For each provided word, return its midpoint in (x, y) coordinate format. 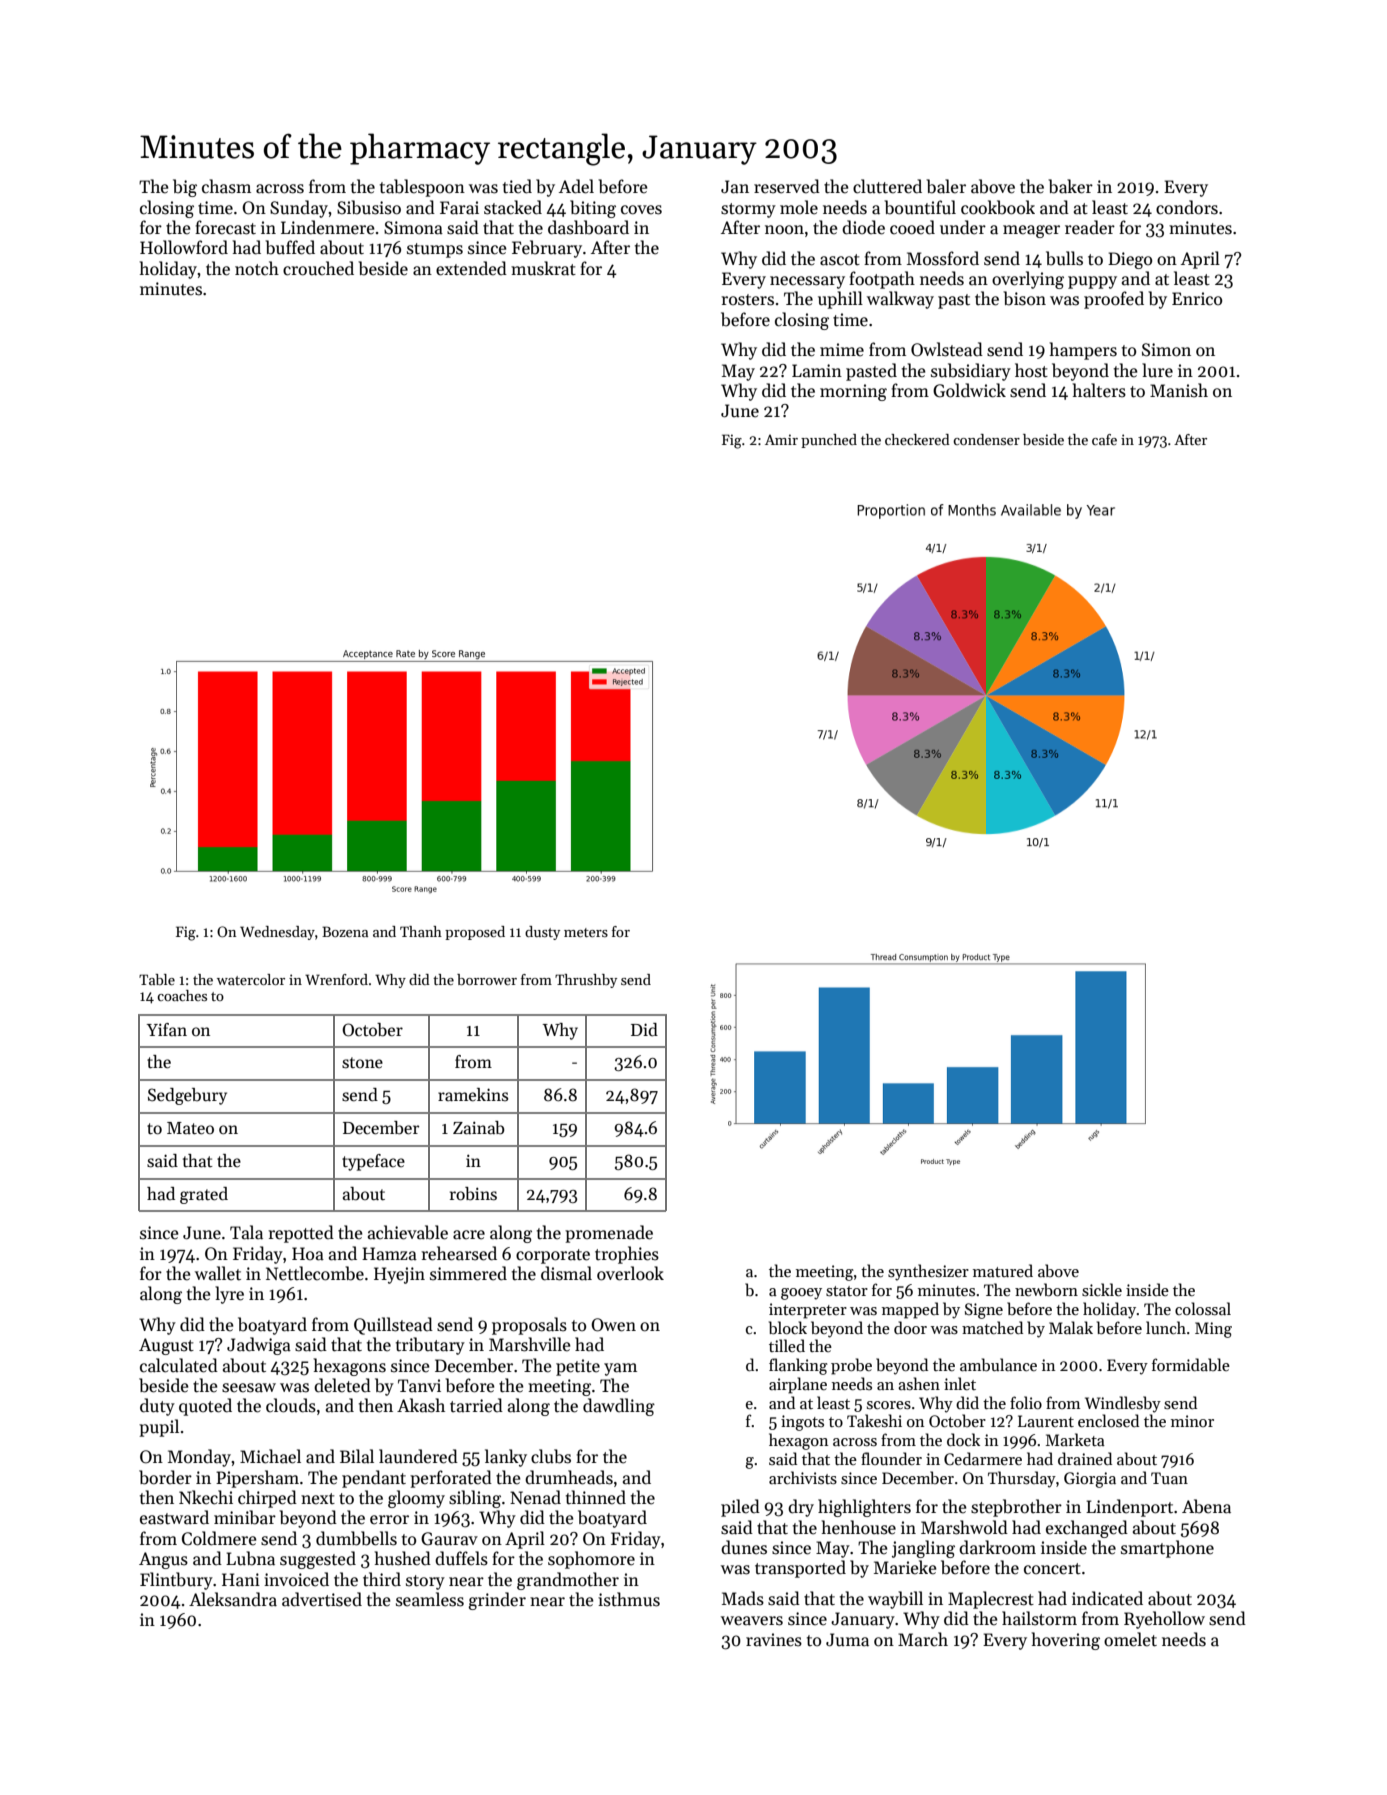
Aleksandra (233, 1599)
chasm (226, 186)
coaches (182, 995)
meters (586, 932)
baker (1070, 186)
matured (1003, 1270)
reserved (787, 186)
